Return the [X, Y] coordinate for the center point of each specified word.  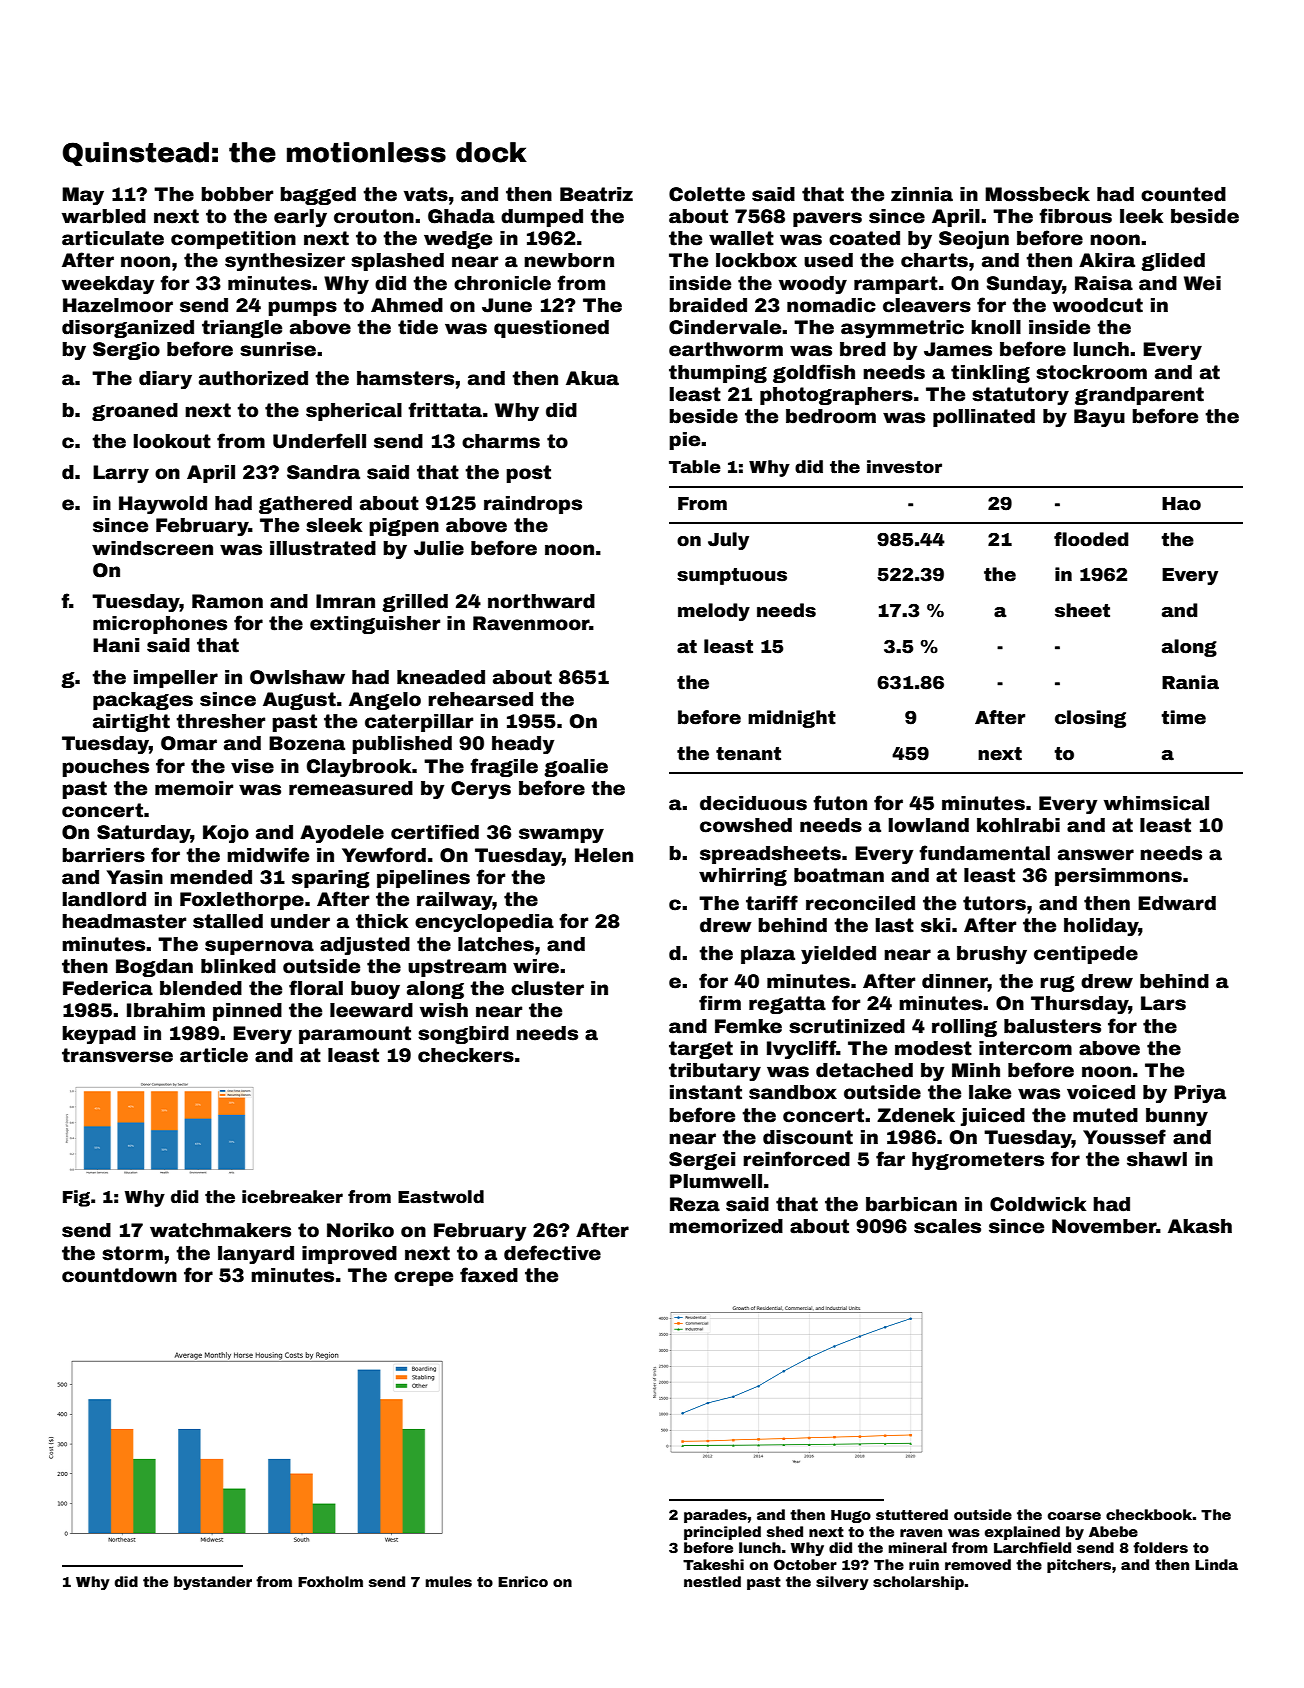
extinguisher [375, 625]
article [214, 1055]
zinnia [922, 194]
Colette [707, 194]
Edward [1177, 903]
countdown [119, 1275]
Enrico [523, 1581]
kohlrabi [1018, 825]
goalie [576, 768]
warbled [104, 216]
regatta [787, 1005]
